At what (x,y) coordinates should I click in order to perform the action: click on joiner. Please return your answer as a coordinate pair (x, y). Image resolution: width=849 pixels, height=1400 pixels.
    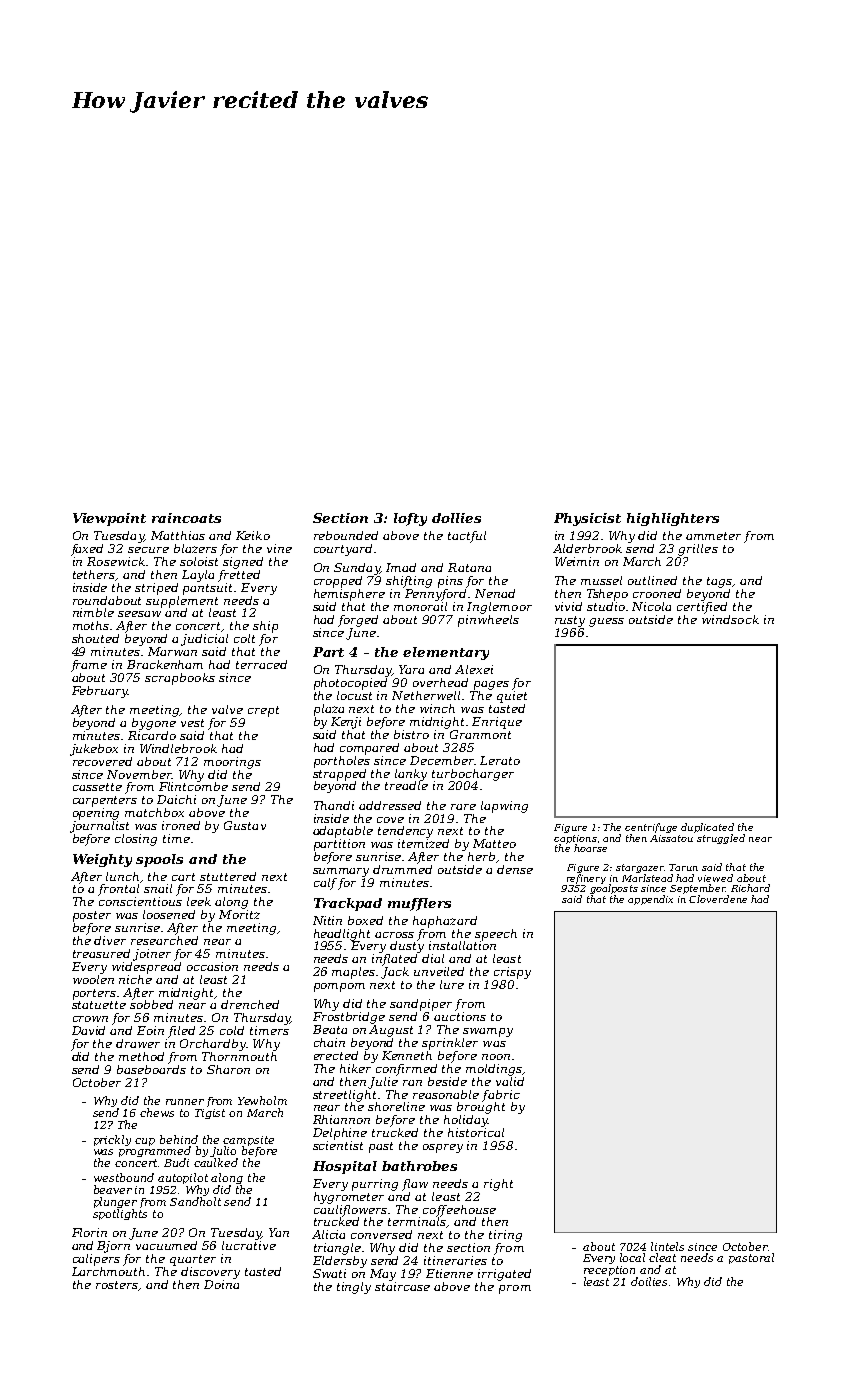
    Looking at the image, I should click on (152, 955).
